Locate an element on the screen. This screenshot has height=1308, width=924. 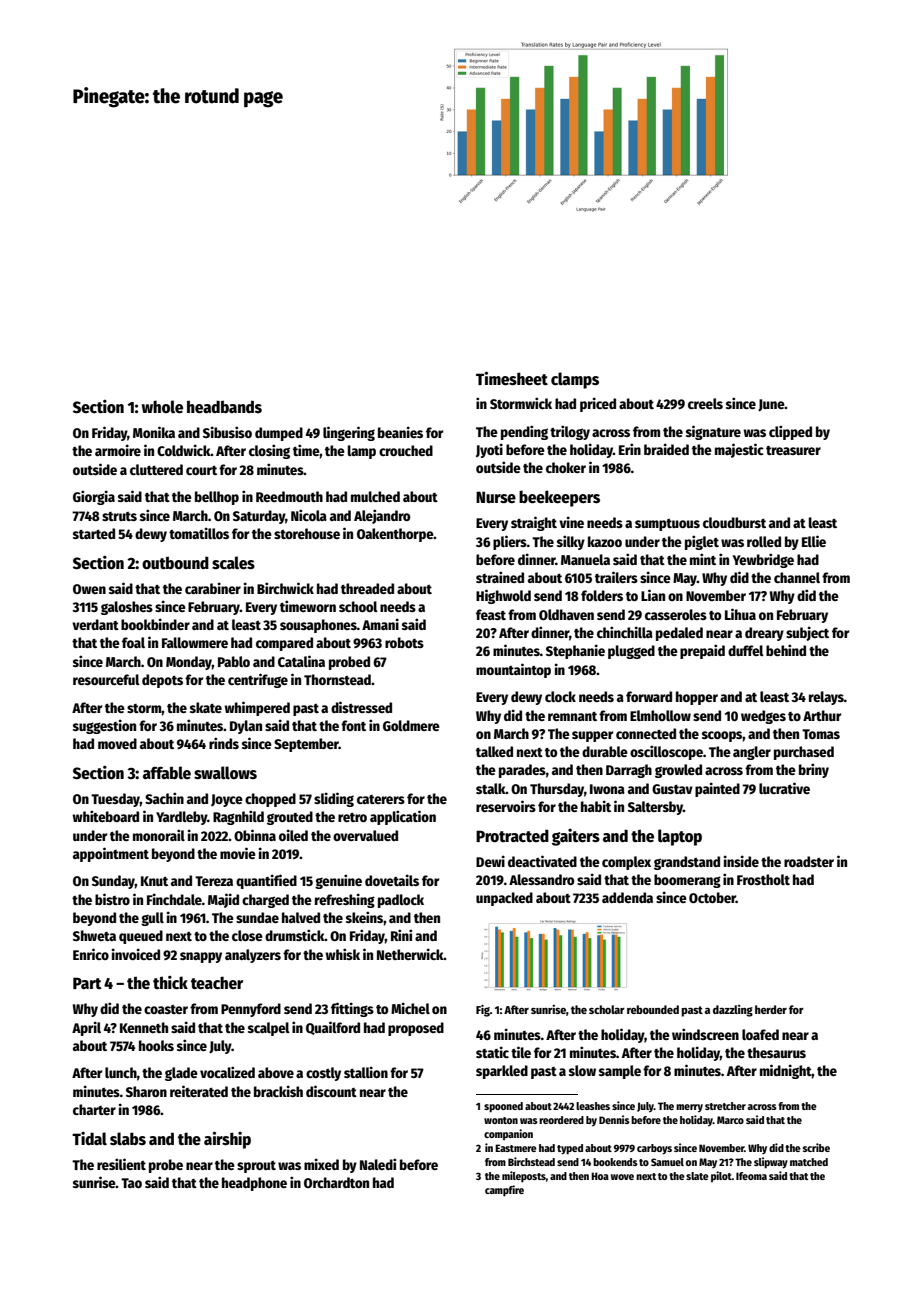
creels is located at coordinates (705, 403).
